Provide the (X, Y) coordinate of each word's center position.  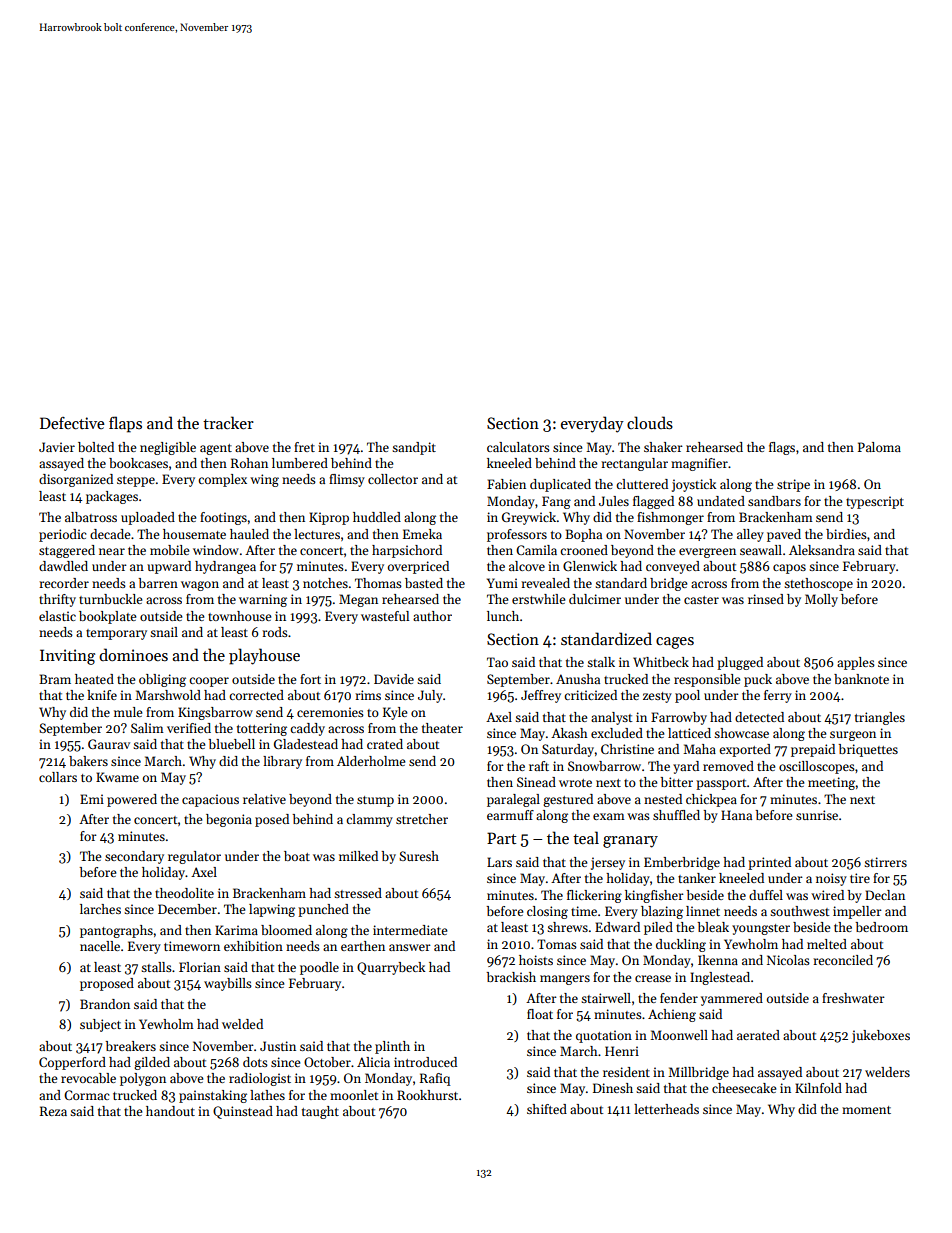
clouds (650, 423)
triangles (880, 718)
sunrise (817, 815)
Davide (394, 679)
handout (170, 1111)
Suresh (419, 856)
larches (100, 909)
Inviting (67, 657)
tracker (228, 422)
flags (782, 448)
